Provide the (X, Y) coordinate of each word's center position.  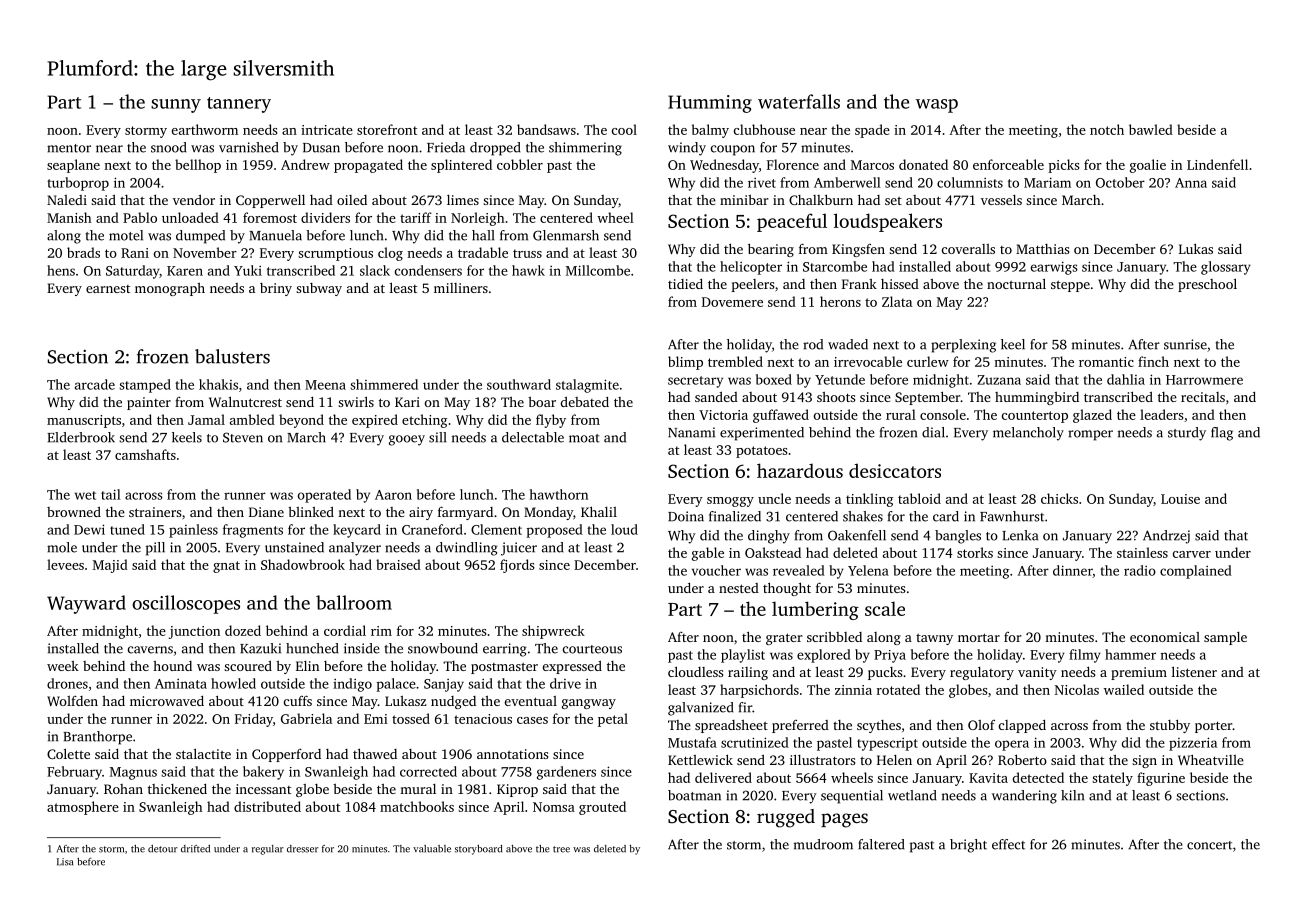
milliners (461, 288)
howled (233, 683)
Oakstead (773, 552)
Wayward (86, 604)
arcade (95, 384)
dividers (325, 217)
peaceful (792, 222)
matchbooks (417, 806)
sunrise (1185, 344)
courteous (592, 649)
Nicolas (1076, 689)
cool (624, 129)
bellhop (198, 166)
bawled (1151, 129)
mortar (979, 637)
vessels (1001, 200)
